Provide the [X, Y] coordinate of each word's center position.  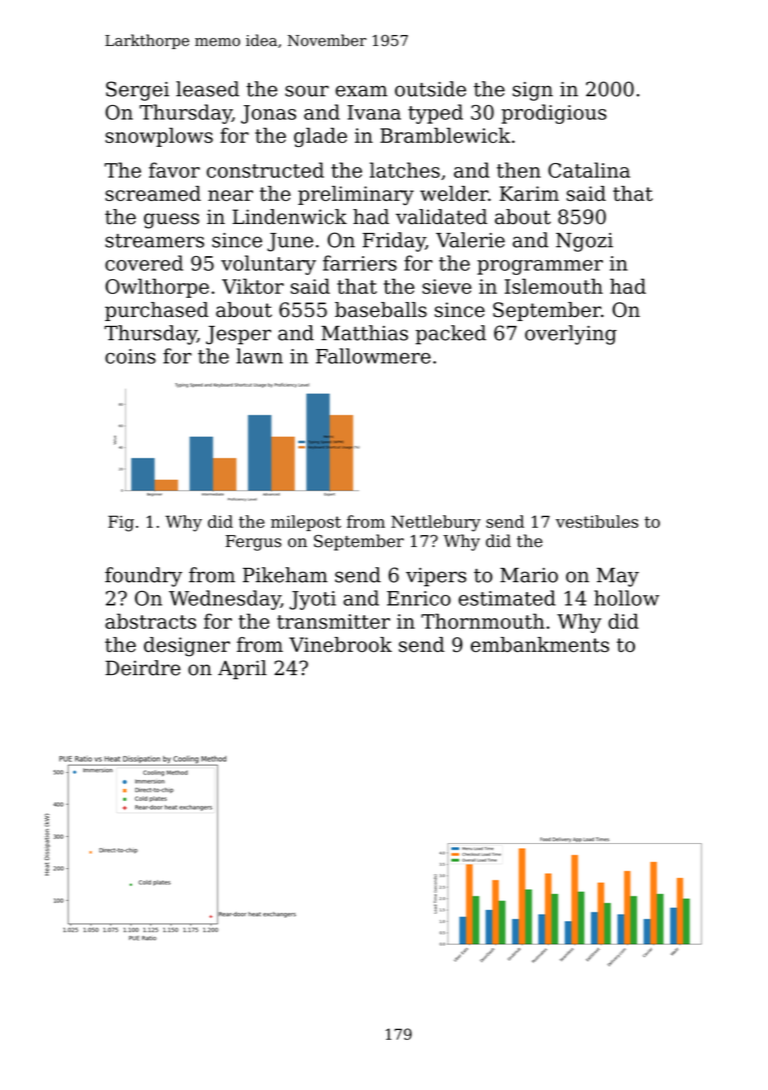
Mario [529, 575]
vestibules [597, 521]
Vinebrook [340, 644]
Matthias [364, 333]
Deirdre [143, 668]
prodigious [554, 114]
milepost [306, 523]
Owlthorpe [157, 288]
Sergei [137, 91]
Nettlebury [436, 523]
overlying [571, 335]
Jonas [268, 114]
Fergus [253, 543]
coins [130, 356]
